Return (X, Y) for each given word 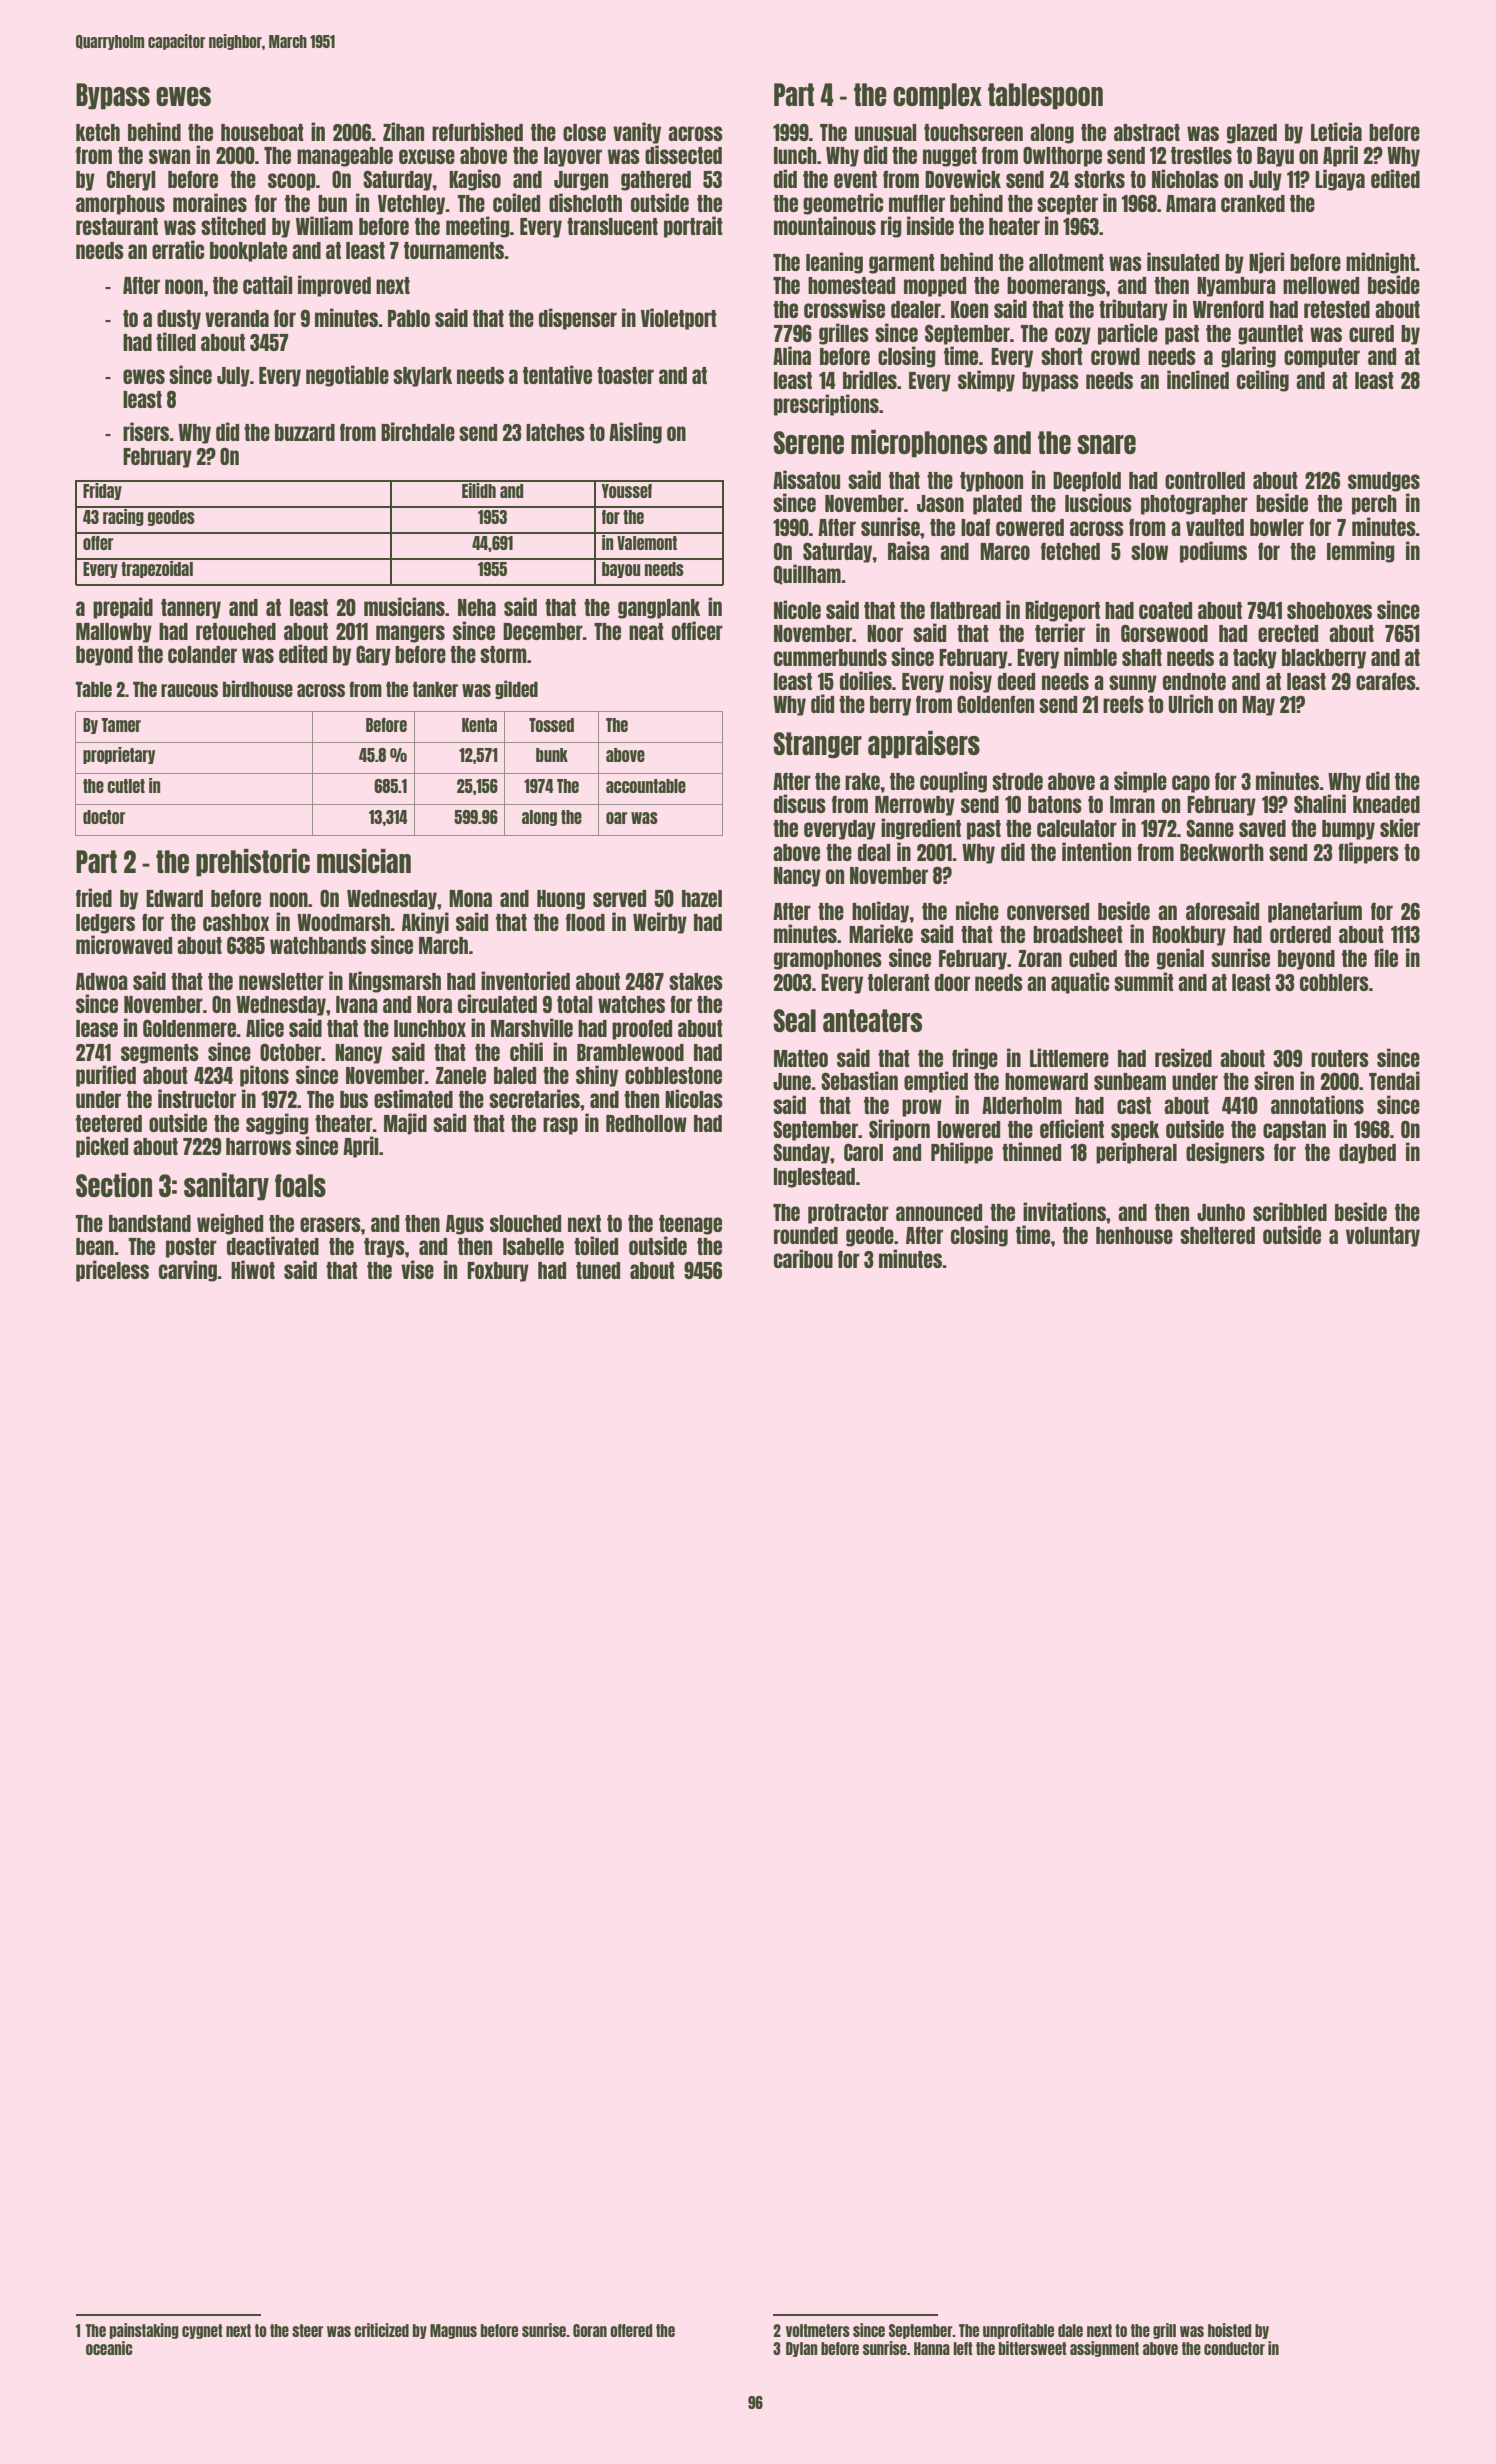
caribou (803, 1258)
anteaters (872, 1020)
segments (160, 1054)
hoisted (1230, 2330)
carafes (1386, 681)
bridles (870, 379)
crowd (1115, 356)
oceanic (109, 2348)
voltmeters (818, 2330)
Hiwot (253, 1269)
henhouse (1134, 1235)
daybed (1367, 1154)
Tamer (121, 725)
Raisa (909, 550)
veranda (237, 318)
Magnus (453, 2331)
